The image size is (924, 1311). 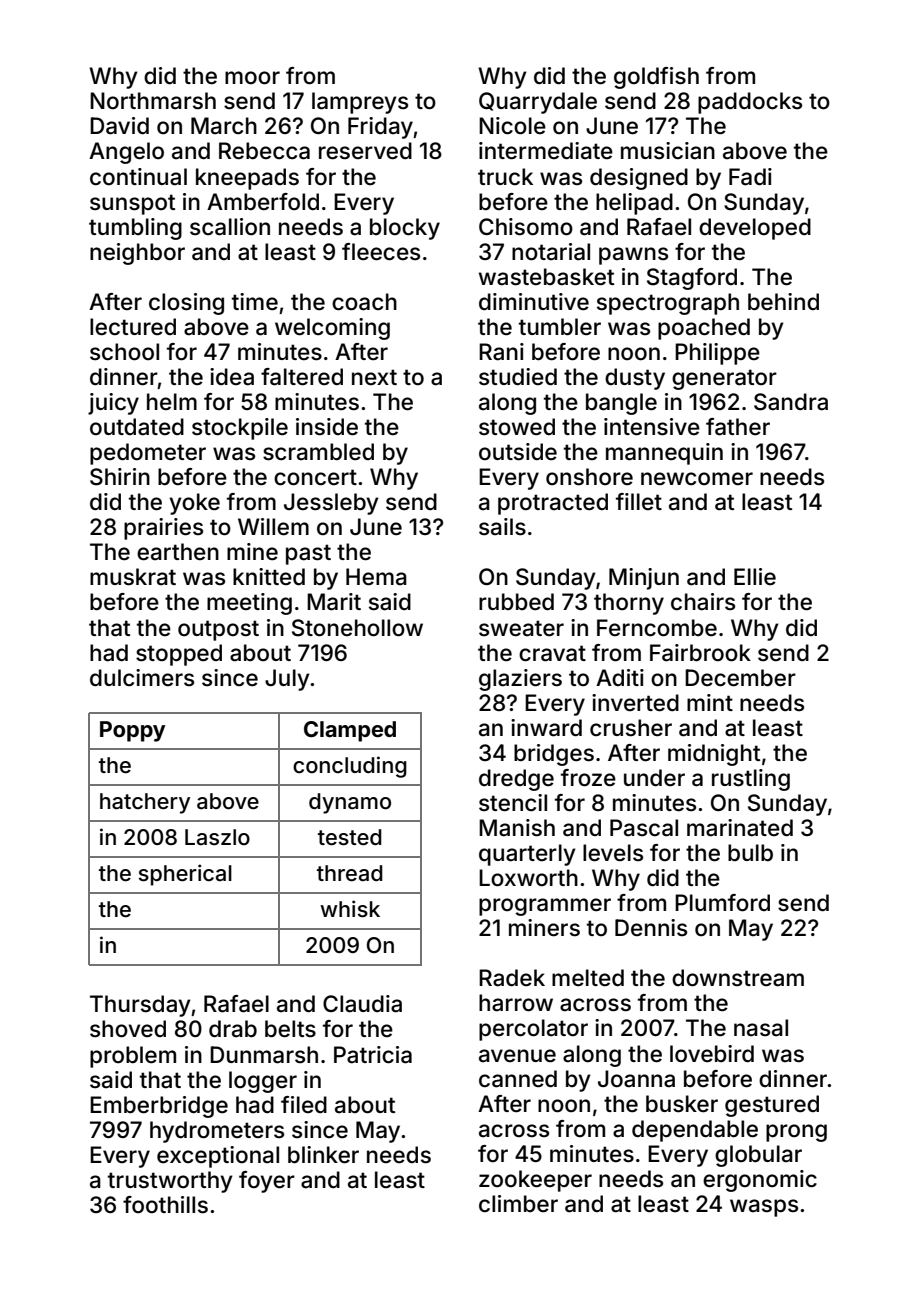 I want to click on prairies, so click(x=163, y=529).
